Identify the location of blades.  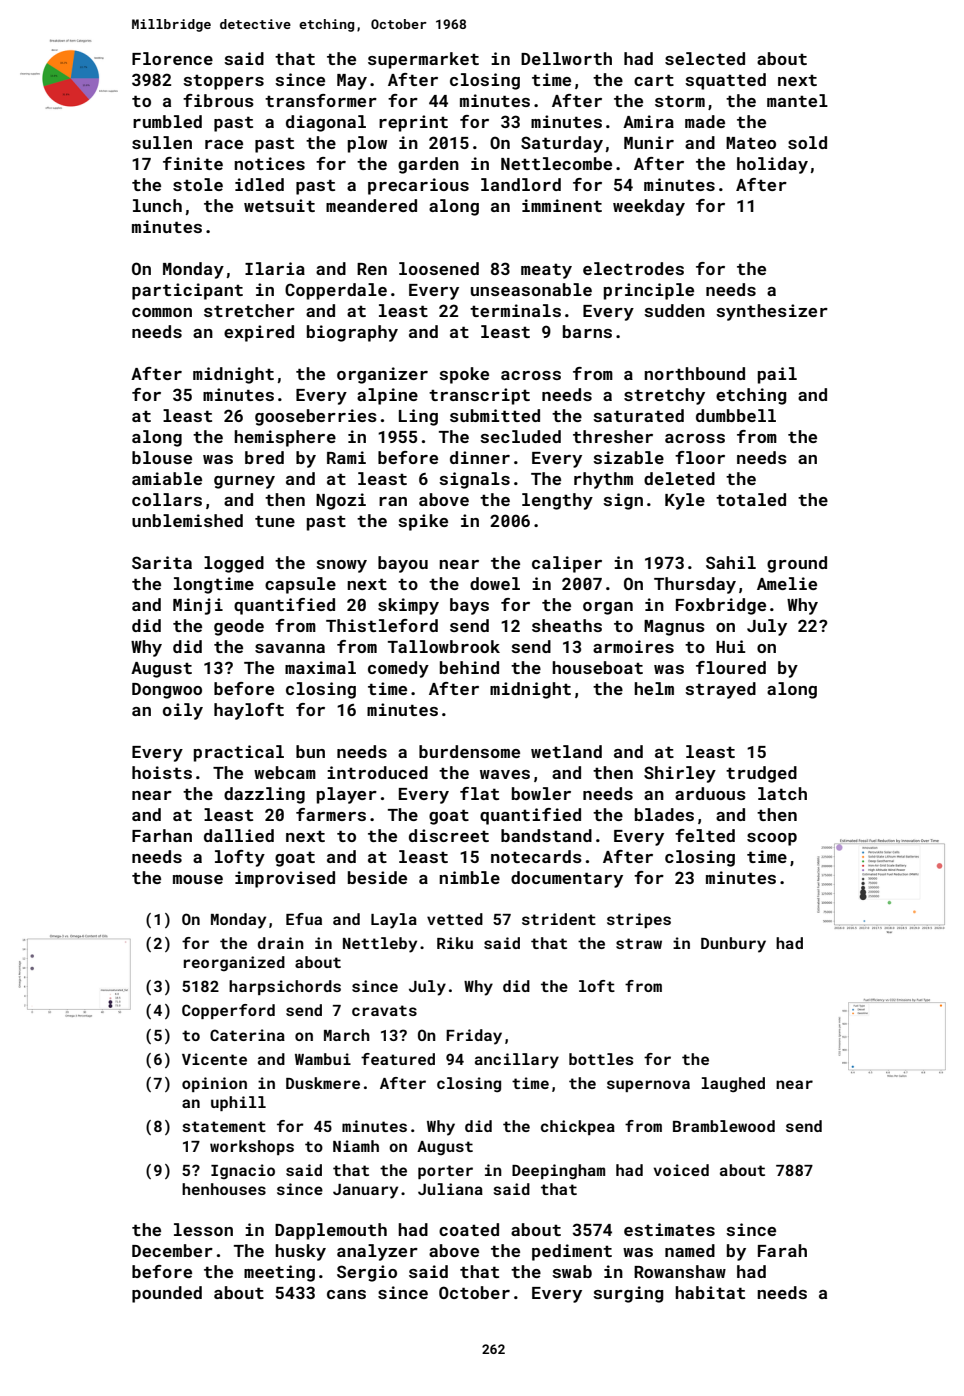
(664, 814).
